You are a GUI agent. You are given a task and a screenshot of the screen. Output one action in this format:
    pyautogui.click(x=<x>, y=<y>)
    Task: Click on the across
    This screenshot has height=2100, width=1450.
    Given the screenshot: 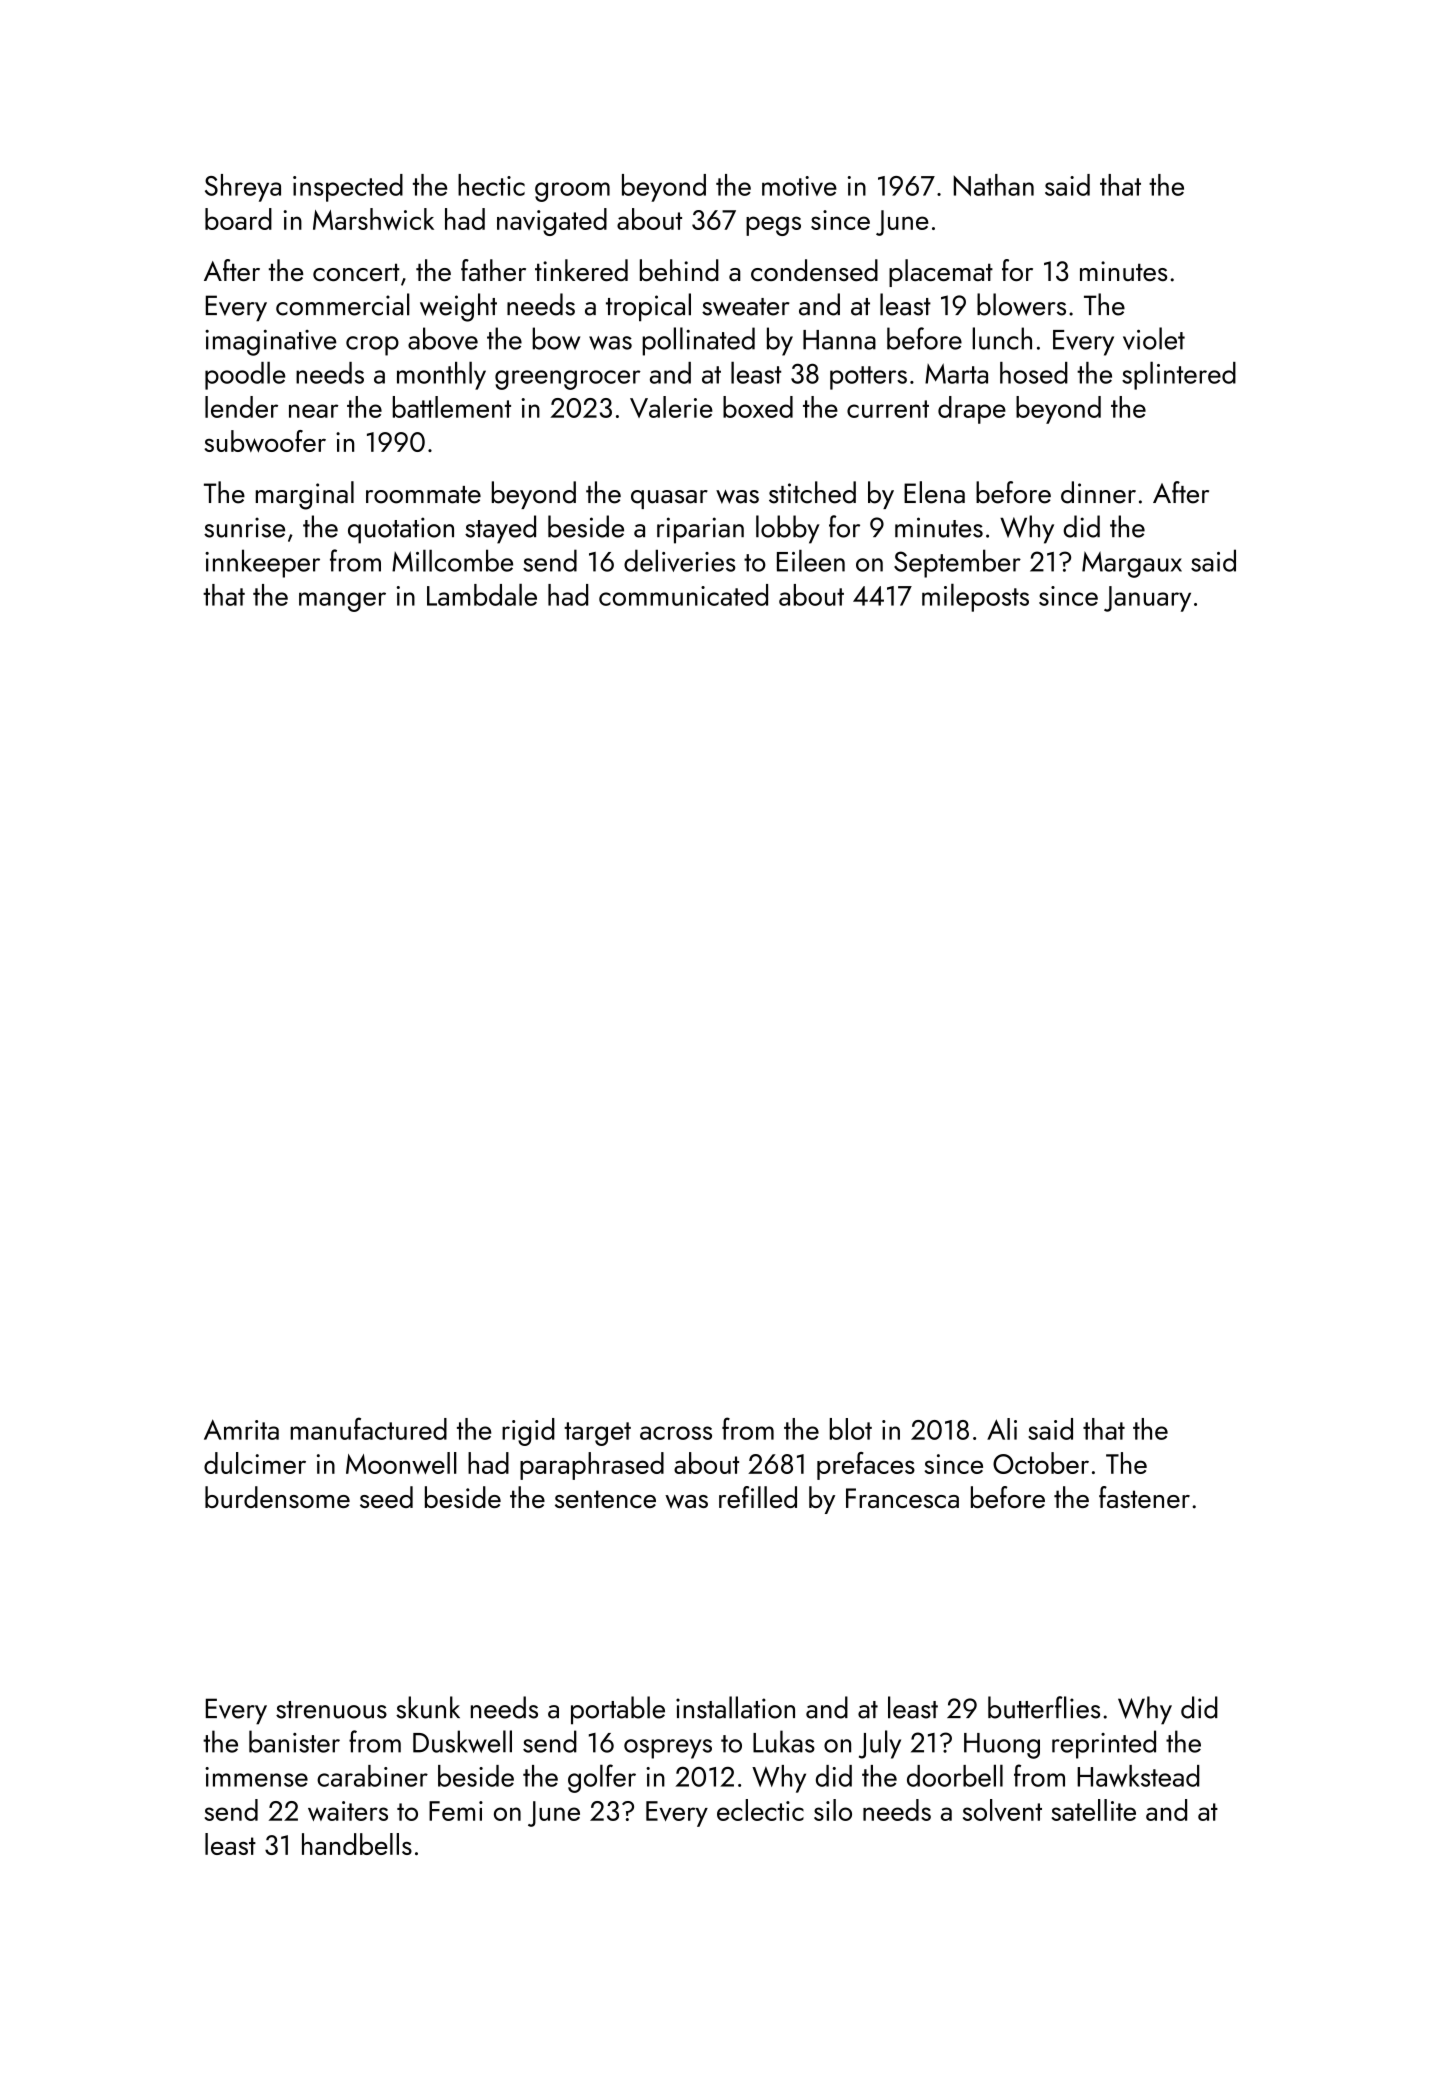 What is the action you would take?
    pyautogui.click(x=676, y=1433)
